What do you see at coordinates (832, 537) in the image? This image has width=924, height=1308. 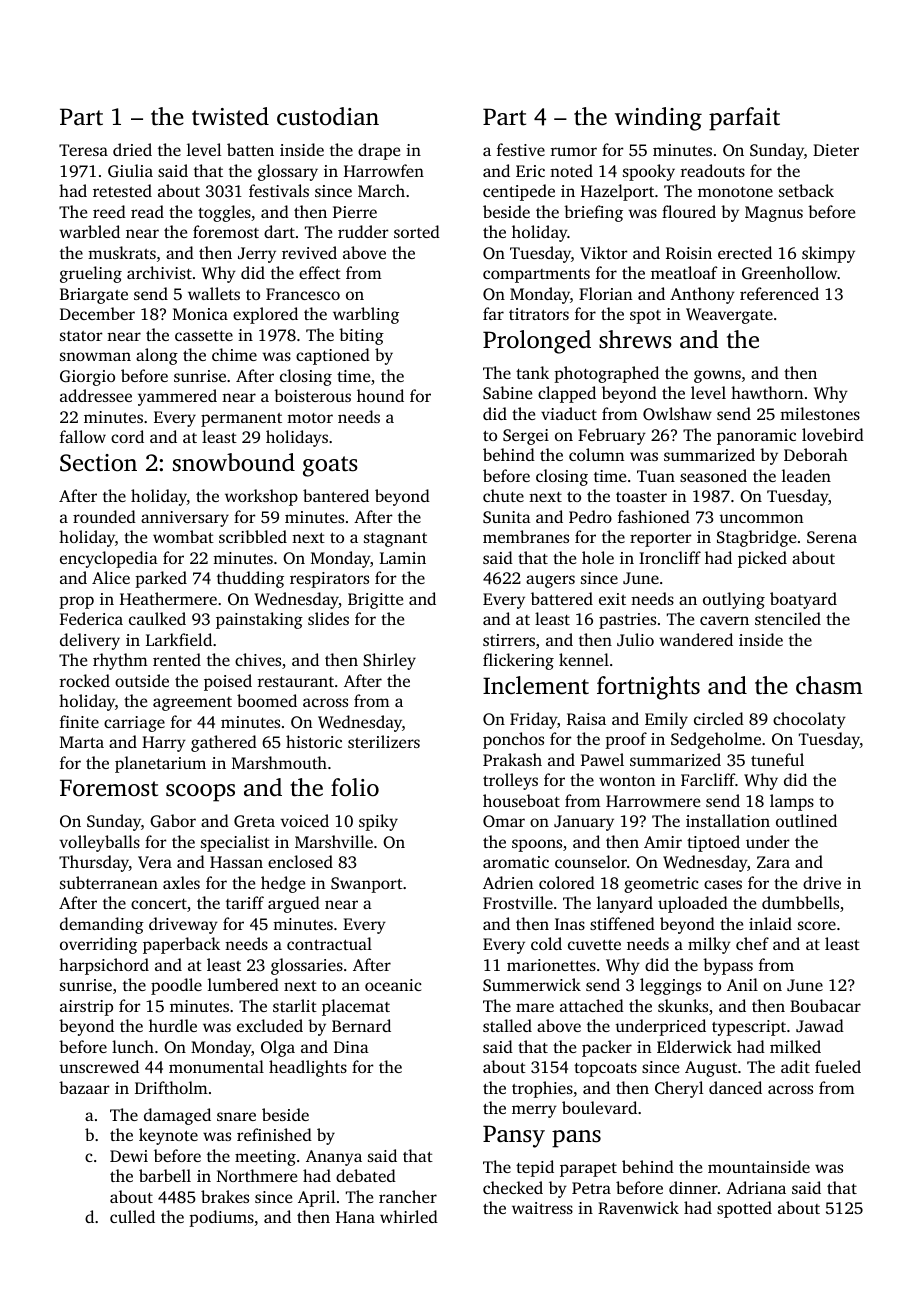 I see `Serena` at bounding box center [832, 537].
